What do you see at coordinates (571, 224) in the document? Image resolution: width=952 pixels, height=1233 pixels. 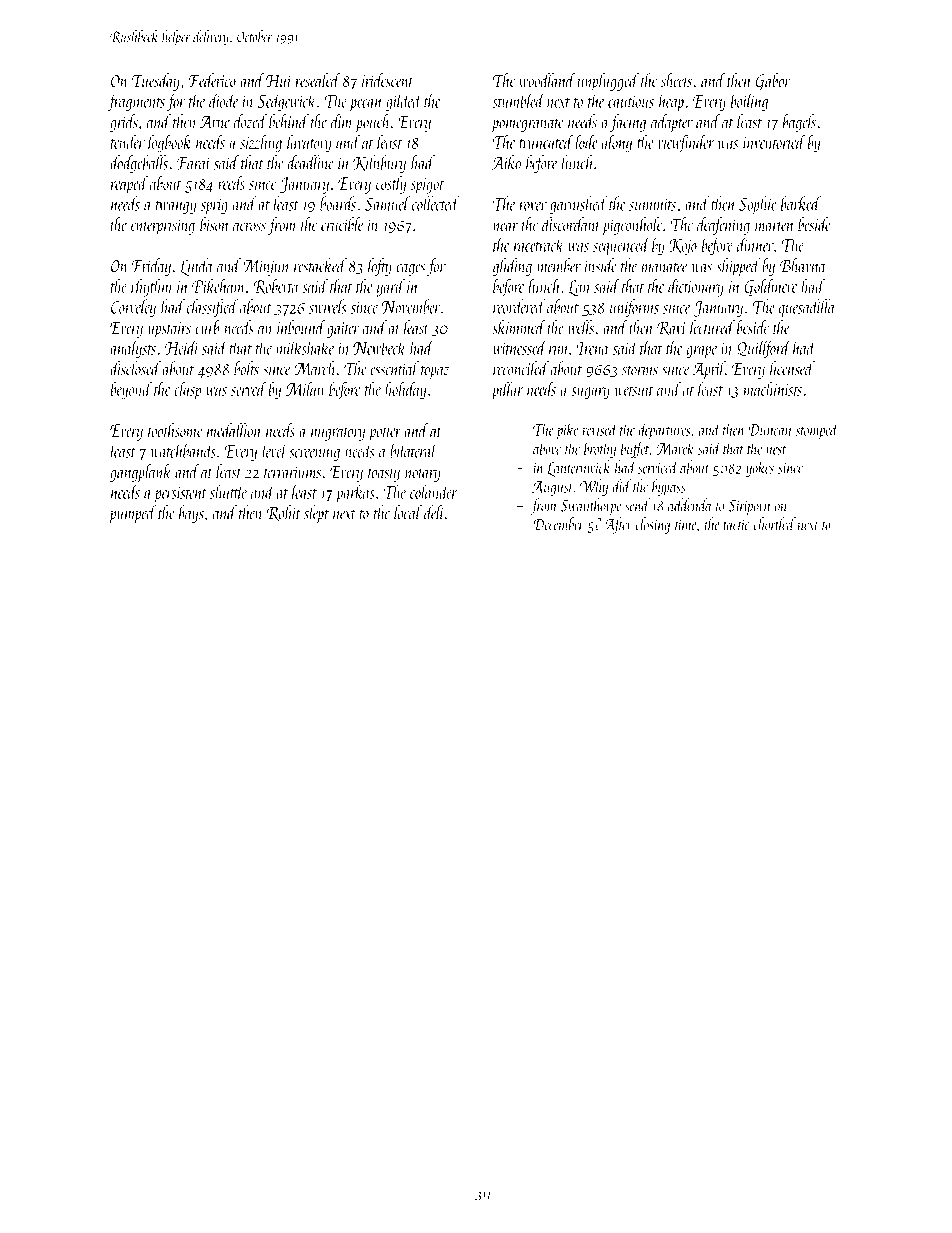 I see `discordant` at bounding box center [571, 224].
